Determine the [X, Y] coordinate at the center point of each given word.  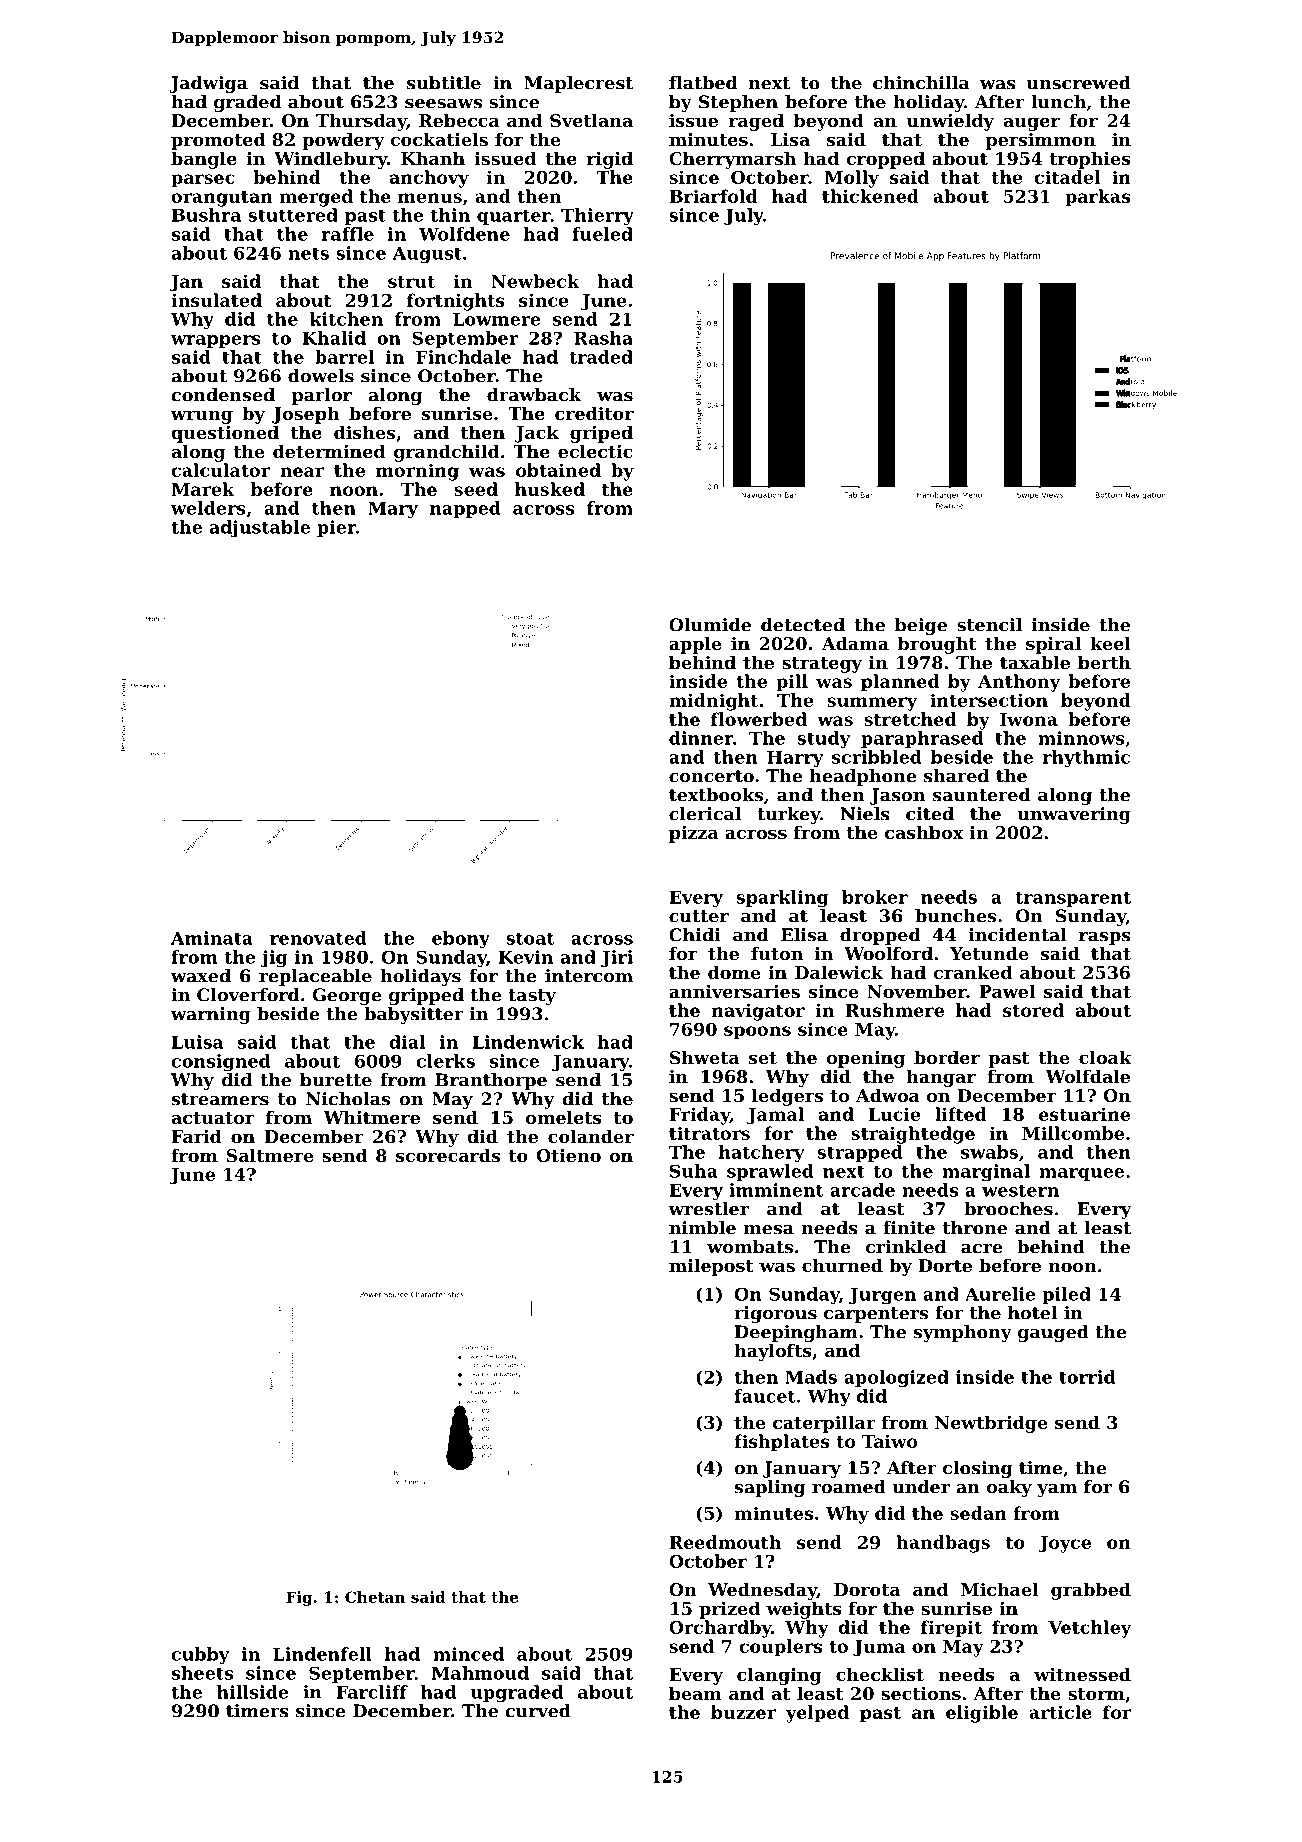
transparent [1073, 899]
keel [1110, 643]
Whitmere [371, 1117]
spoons [757, 1033]
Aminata [212, 938]
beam [695, 1693]
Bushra [206, 215]
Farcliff [372, 1692]
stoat [530, 939]
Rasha [603, 338]
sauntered [981, 795]
